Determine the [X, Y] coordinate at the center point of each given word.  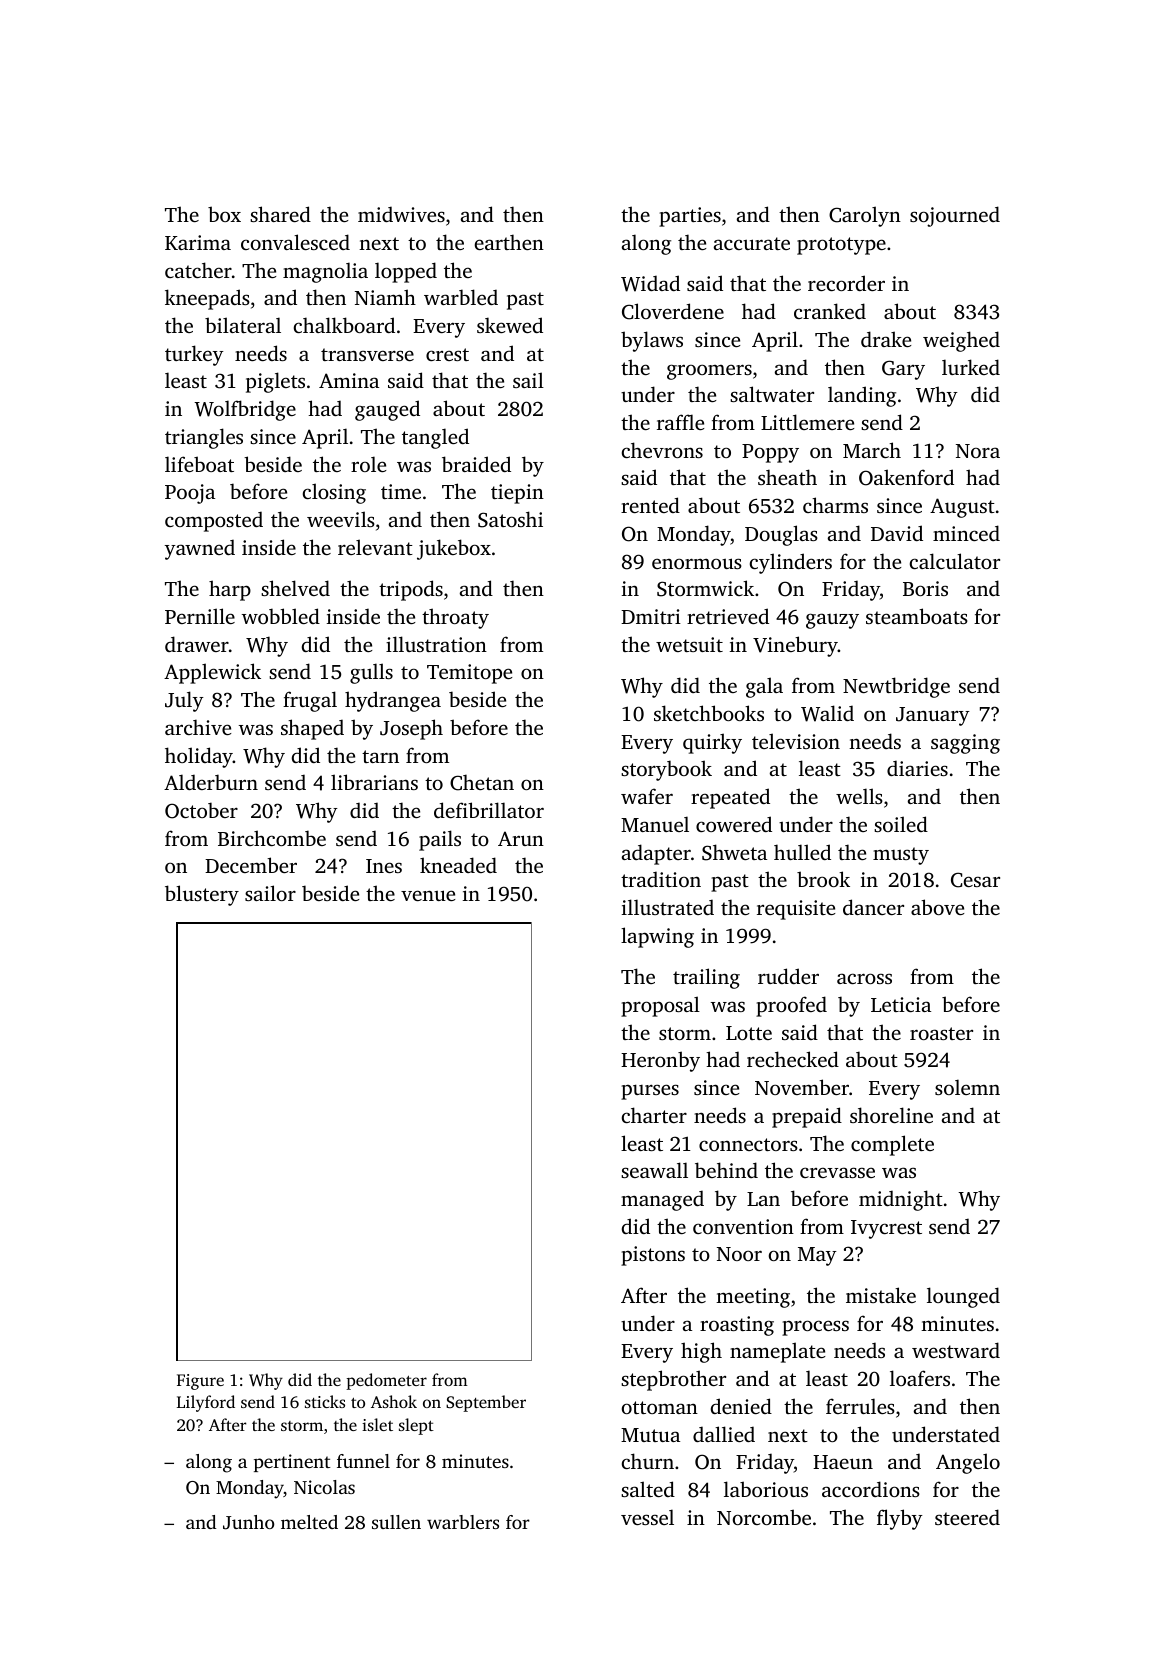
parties [690, 217]
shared [280, 214]
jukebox [454, 549]
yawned [200, 549]
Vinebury [795, 646]
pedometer [386, 1381]
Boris [925, 588]
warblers [463, 1522]
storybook [666, 770]
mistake [881, 1295]
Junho [248, 1522]
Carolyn [865, 216]
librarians [374, 782]
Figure [200, 1382]
